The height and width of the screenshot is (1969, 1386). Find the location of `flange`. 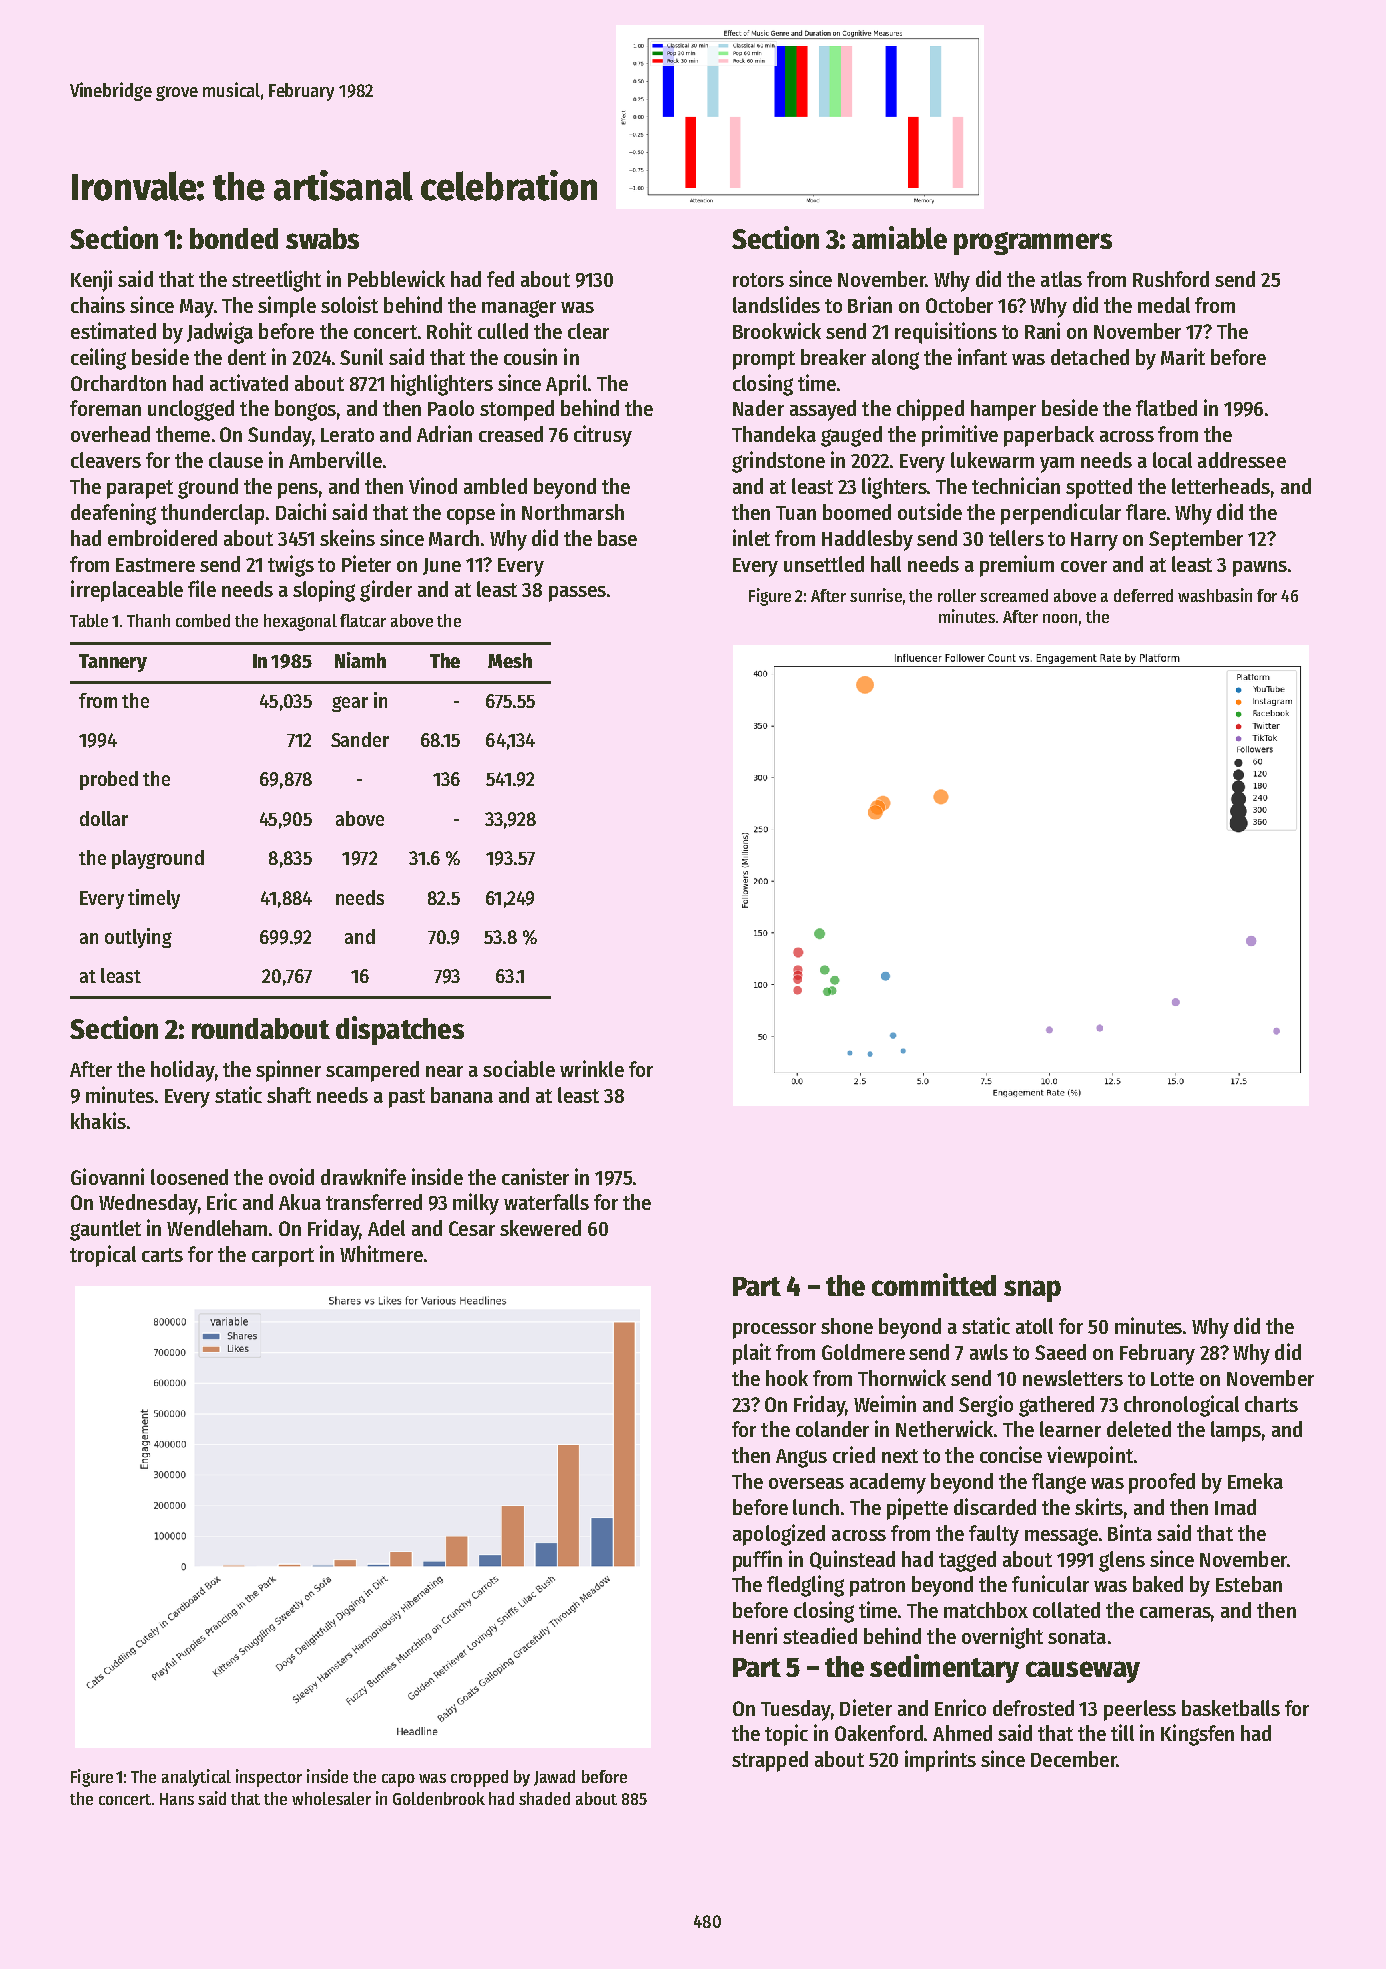

flange is located at coordinates (1059, 1483).
